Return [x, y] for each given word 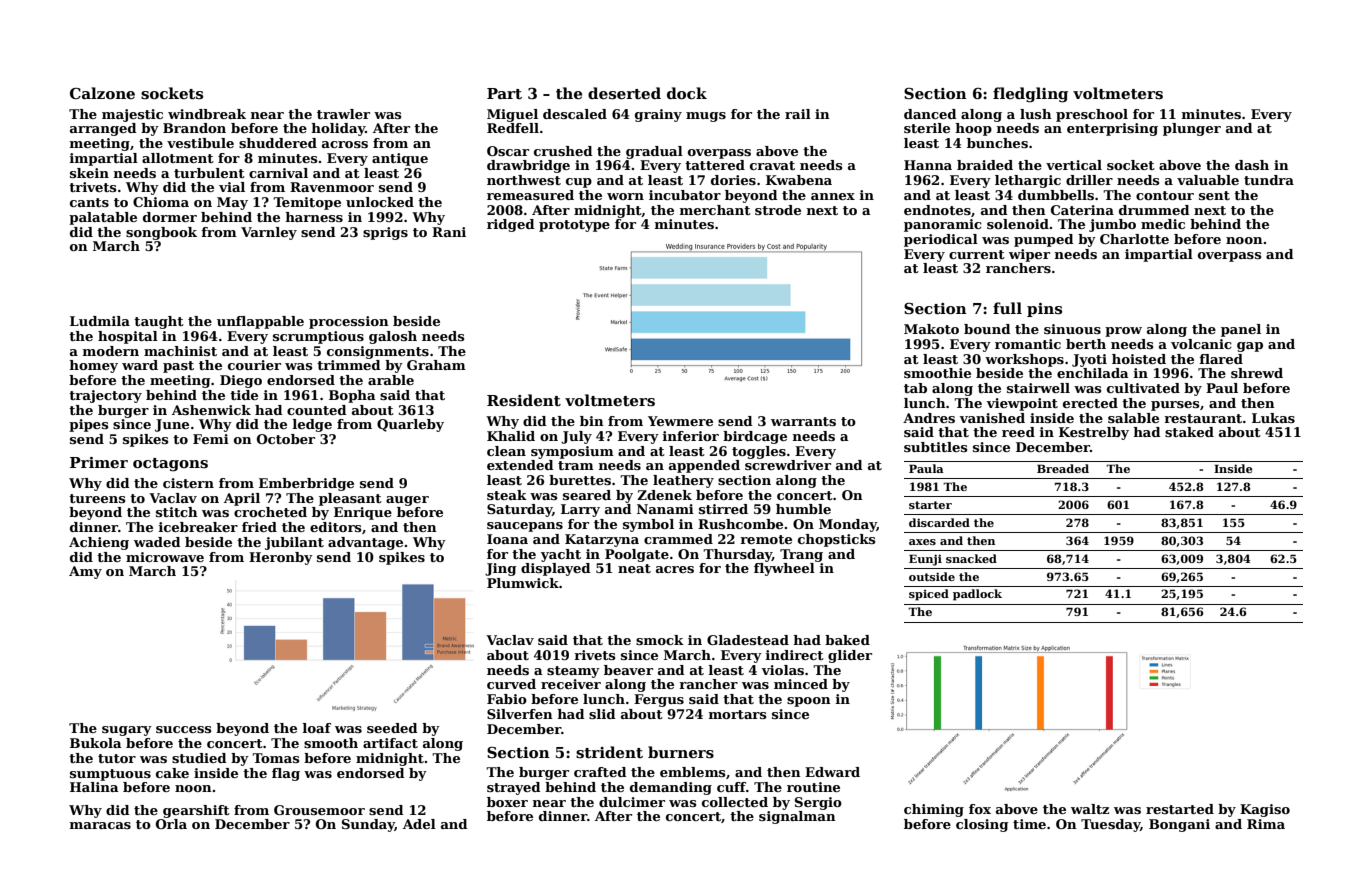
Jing [500, 569]
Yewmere [680, 421]
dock [687, 93]
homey [93, 366]
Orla [171, 824]
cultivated [1143, 388]
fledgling [1030, 95]
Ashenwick [211, 410]
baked [847, 640]
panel [1241, 330]
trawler [343, 114]
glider [850, 656]
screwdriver [788, 465]
